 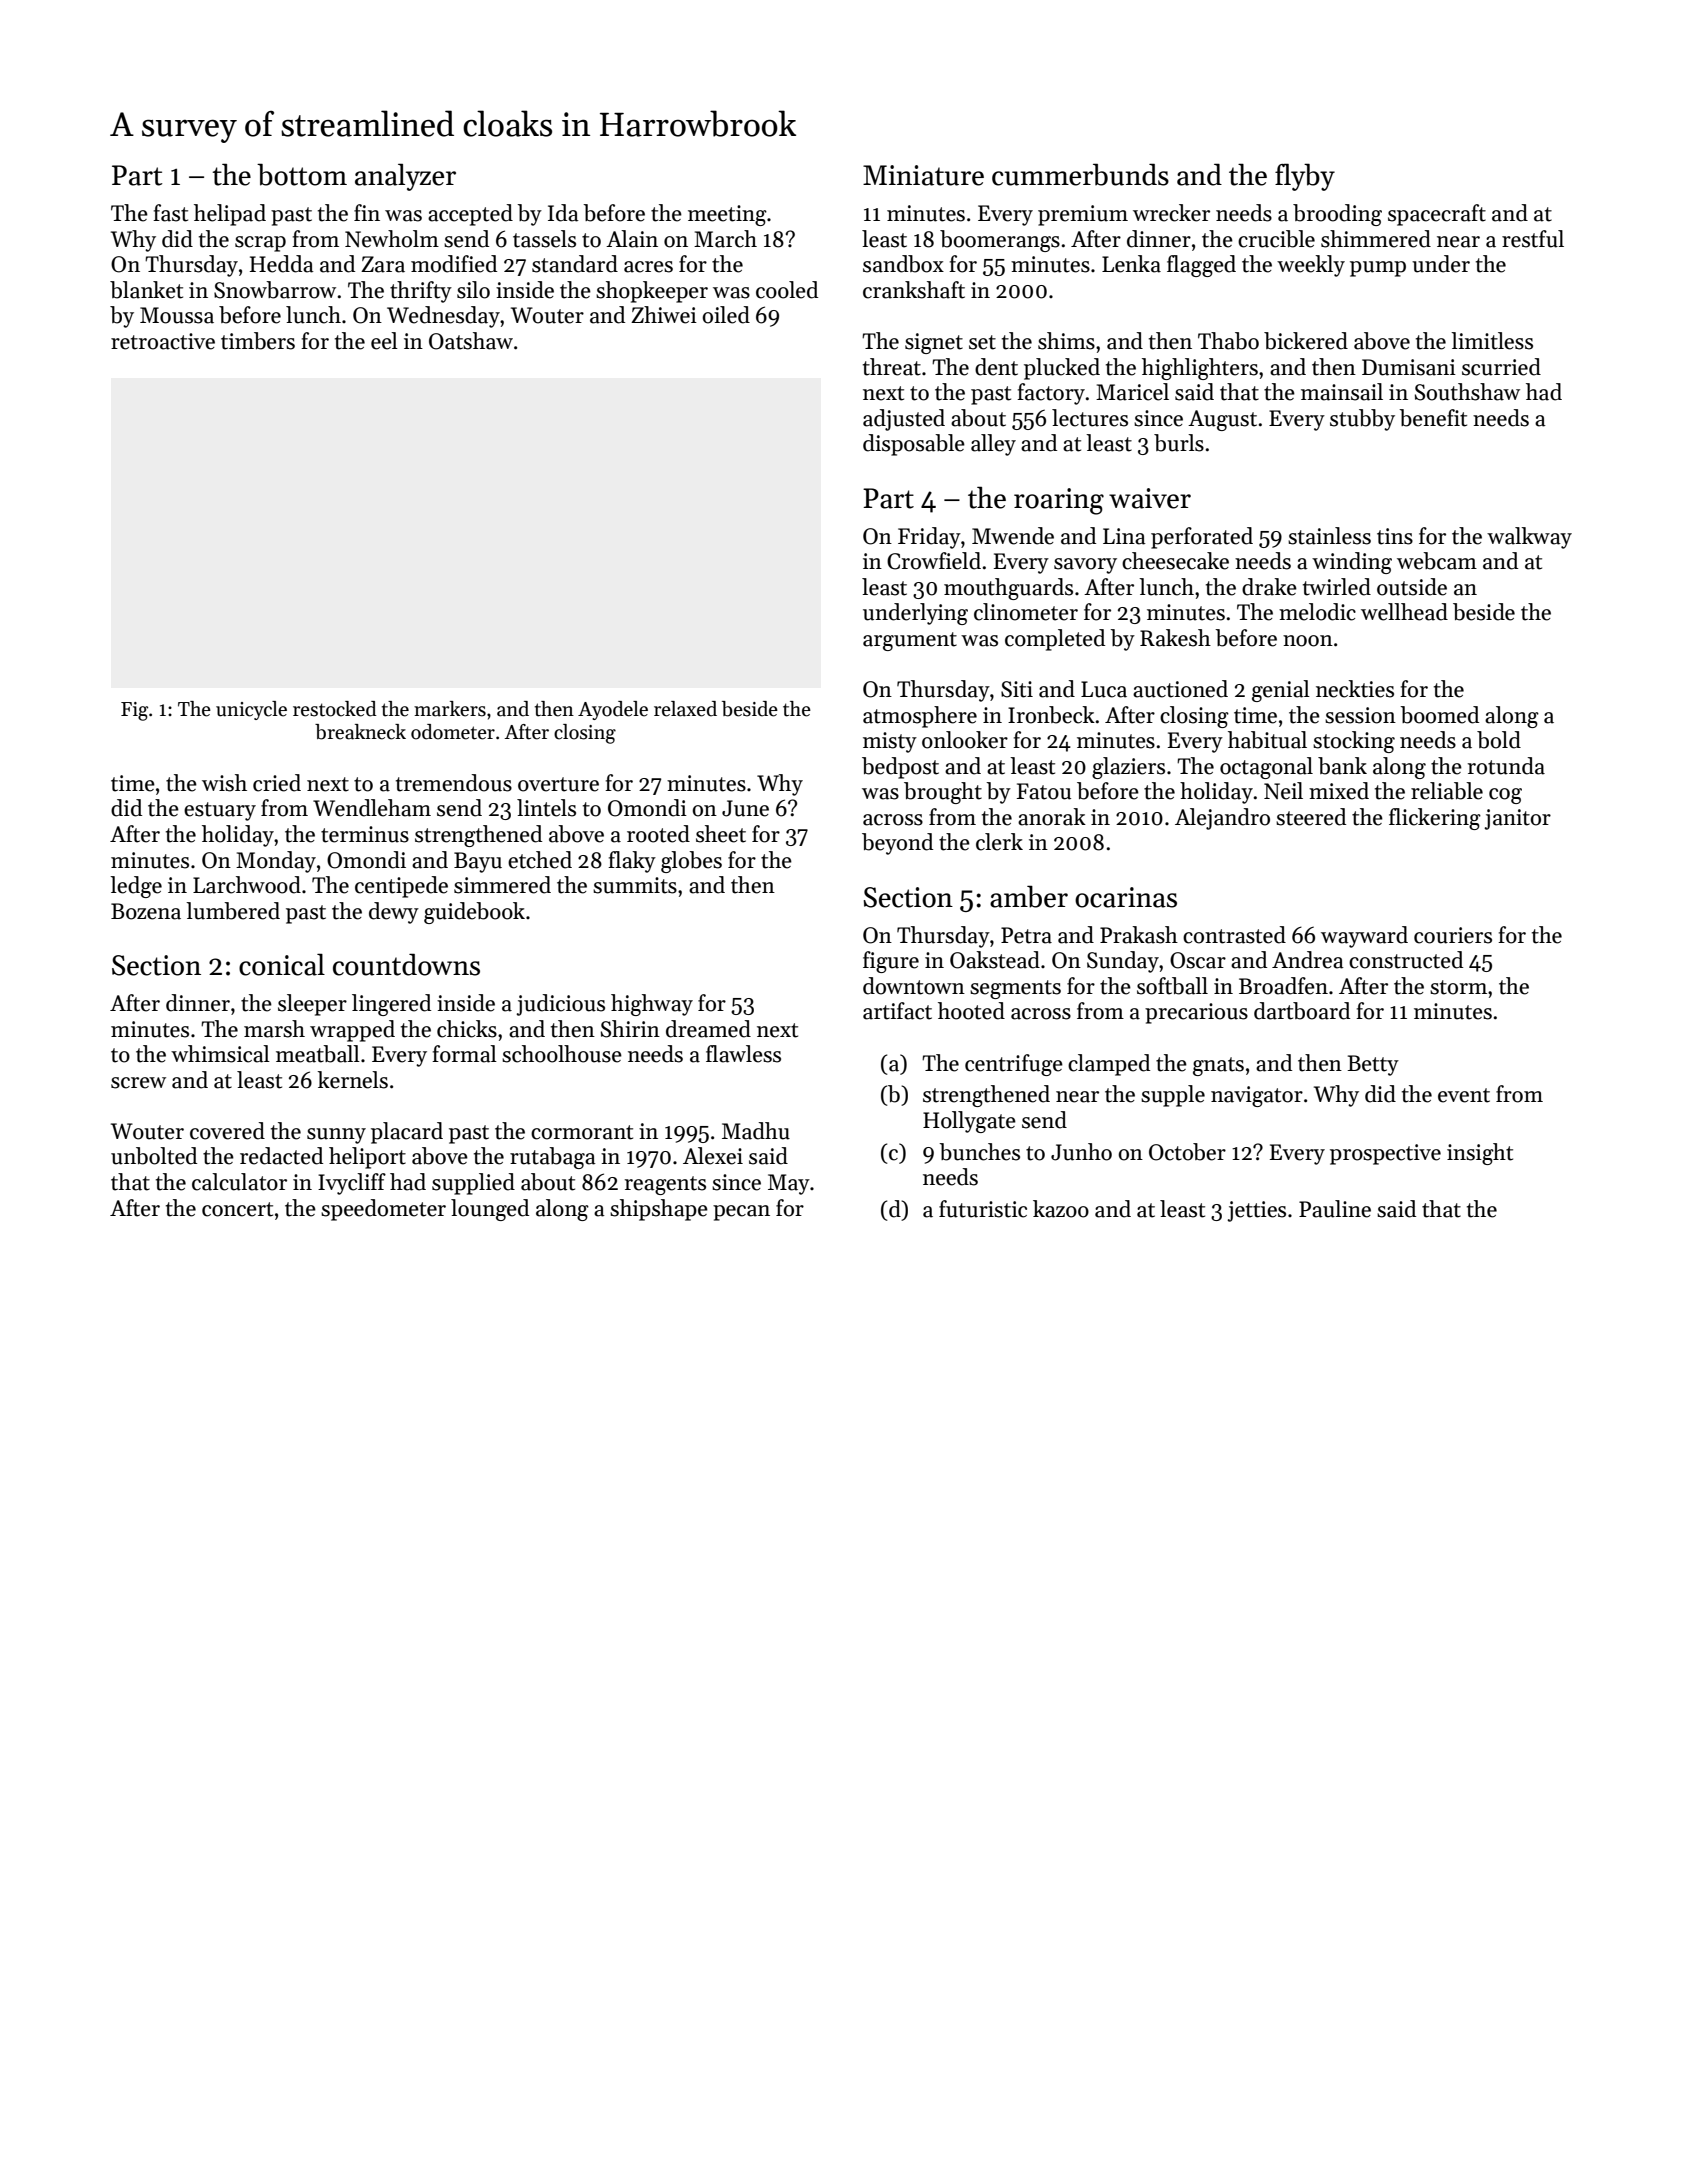 I want to click on analyzer, so click(x=405, y=177).
